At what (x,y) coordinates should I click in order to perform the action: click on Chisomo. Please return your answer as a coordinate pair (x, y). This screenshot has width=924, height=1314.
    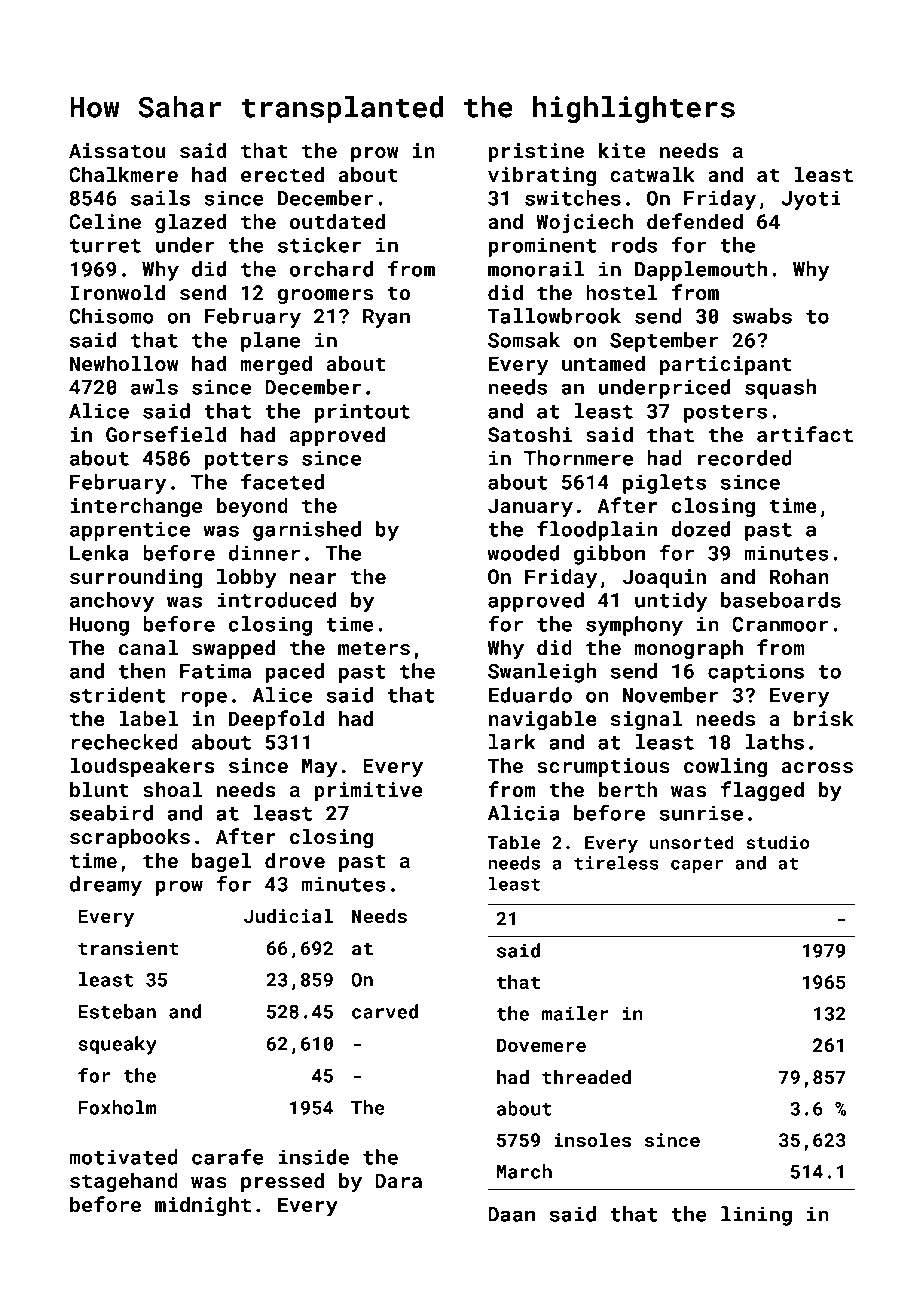
    Looking at the image, I should click on (111, 316).
